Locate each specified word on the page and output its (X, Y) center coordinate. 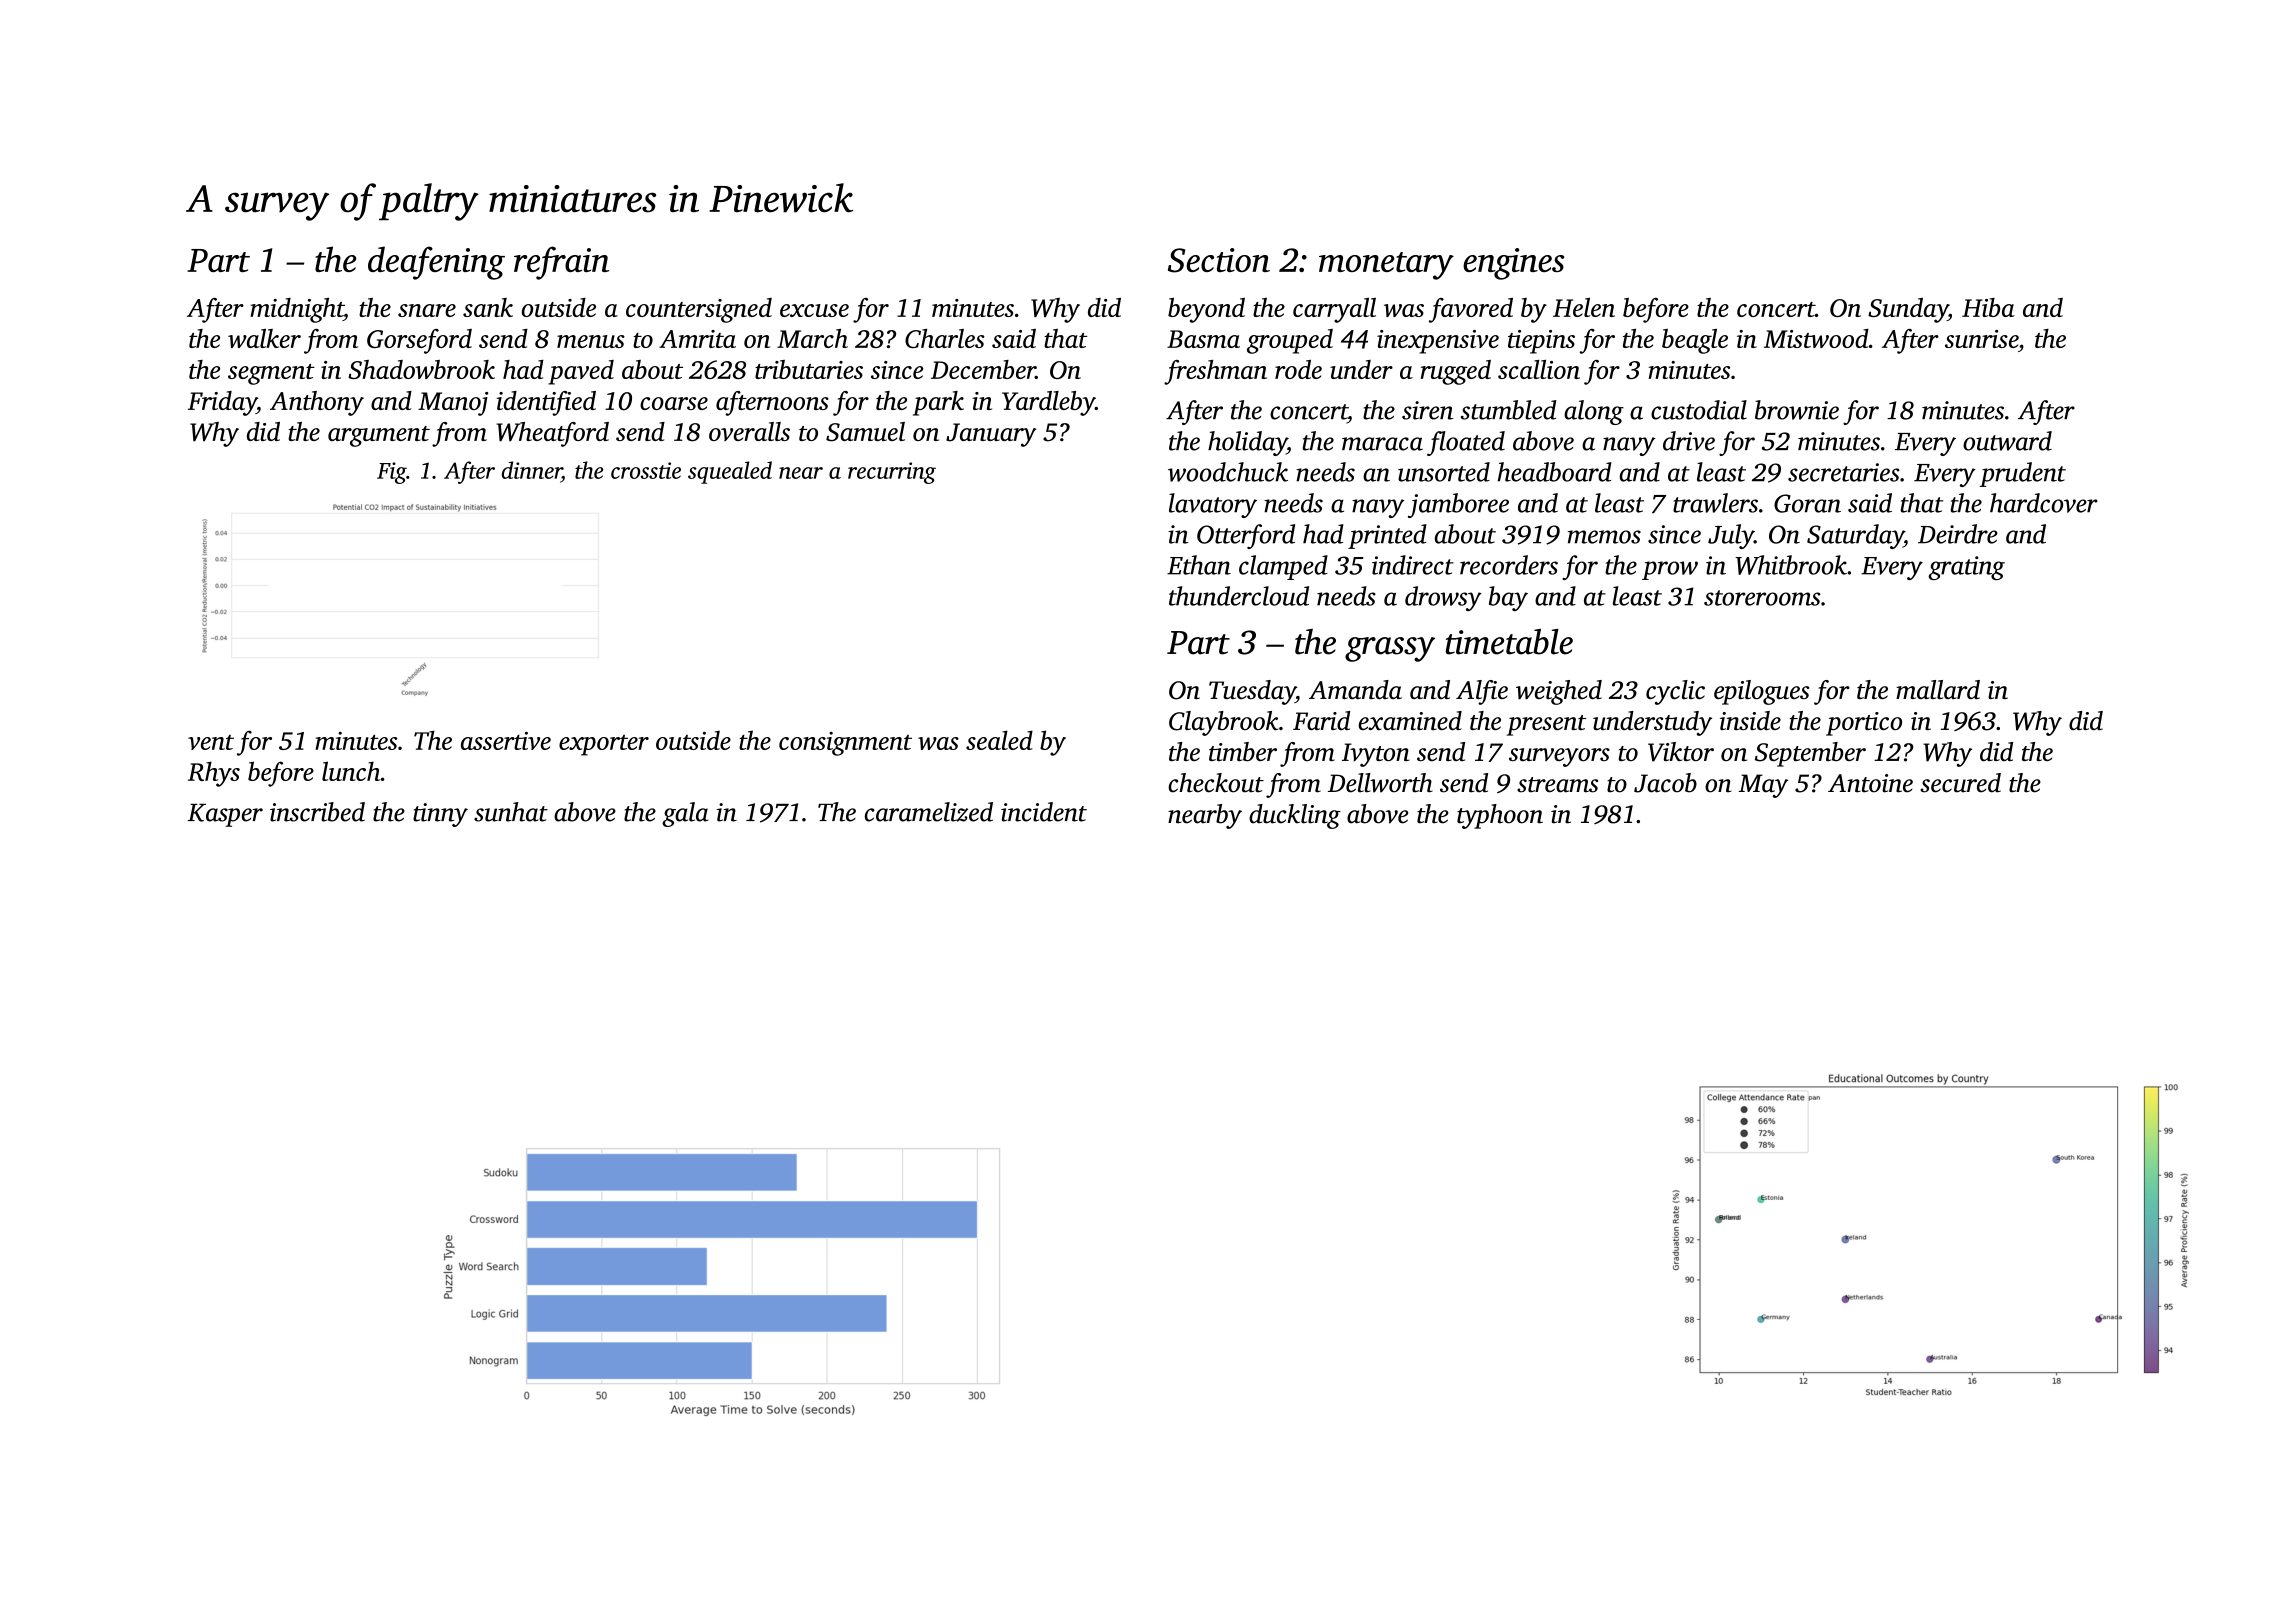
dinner (532, 470)
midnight (297, 310)
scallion (1539, 369)
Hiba (1988, 307)
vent (211, 742)
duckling (1295, 816)
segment (271, 374)
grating (1966, 568)
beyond (1206, 310)
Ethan (1199, 565)
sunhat (511, 812)
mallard (1938, 689)
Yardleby (1048, 403)
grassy (1390, 649)
